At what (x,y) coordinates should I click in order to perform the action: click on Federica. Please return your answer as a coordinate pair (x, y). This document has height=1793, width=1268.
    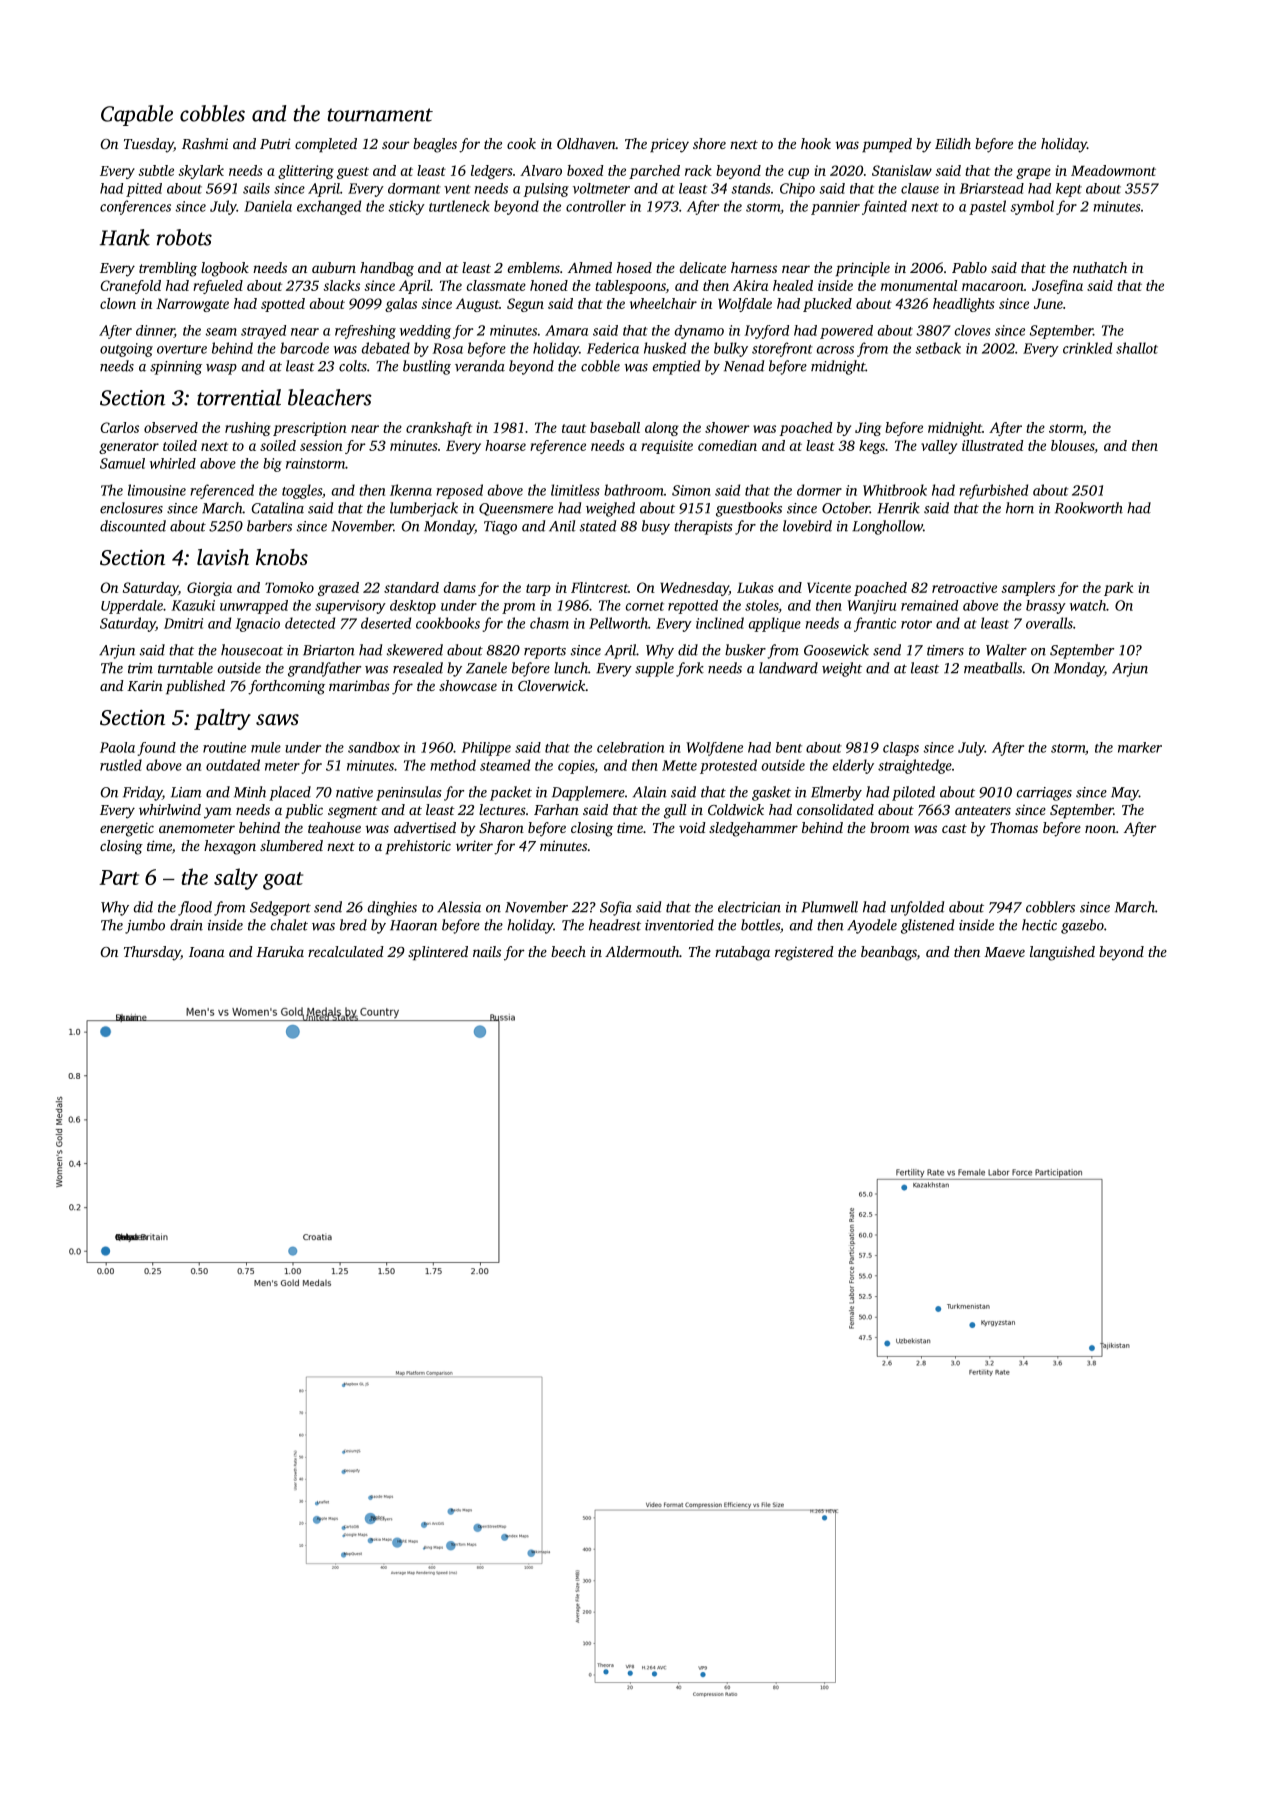
    Looking at the image, I should click on (613, 348).
